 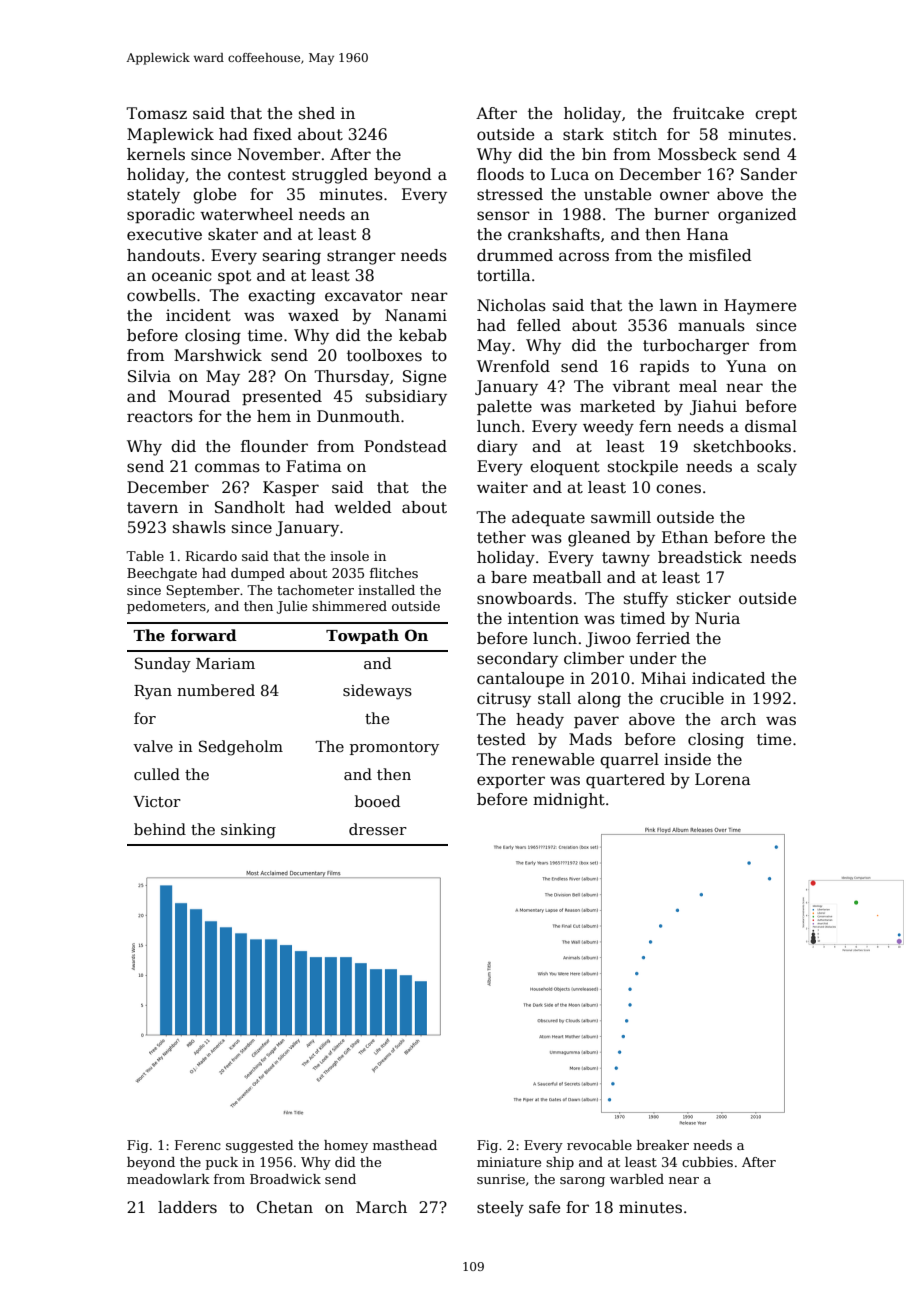 What do you see at coordinates (707, 1162) in the screenshot?
I see `cubbies` at bounding box center [707, 1162].
